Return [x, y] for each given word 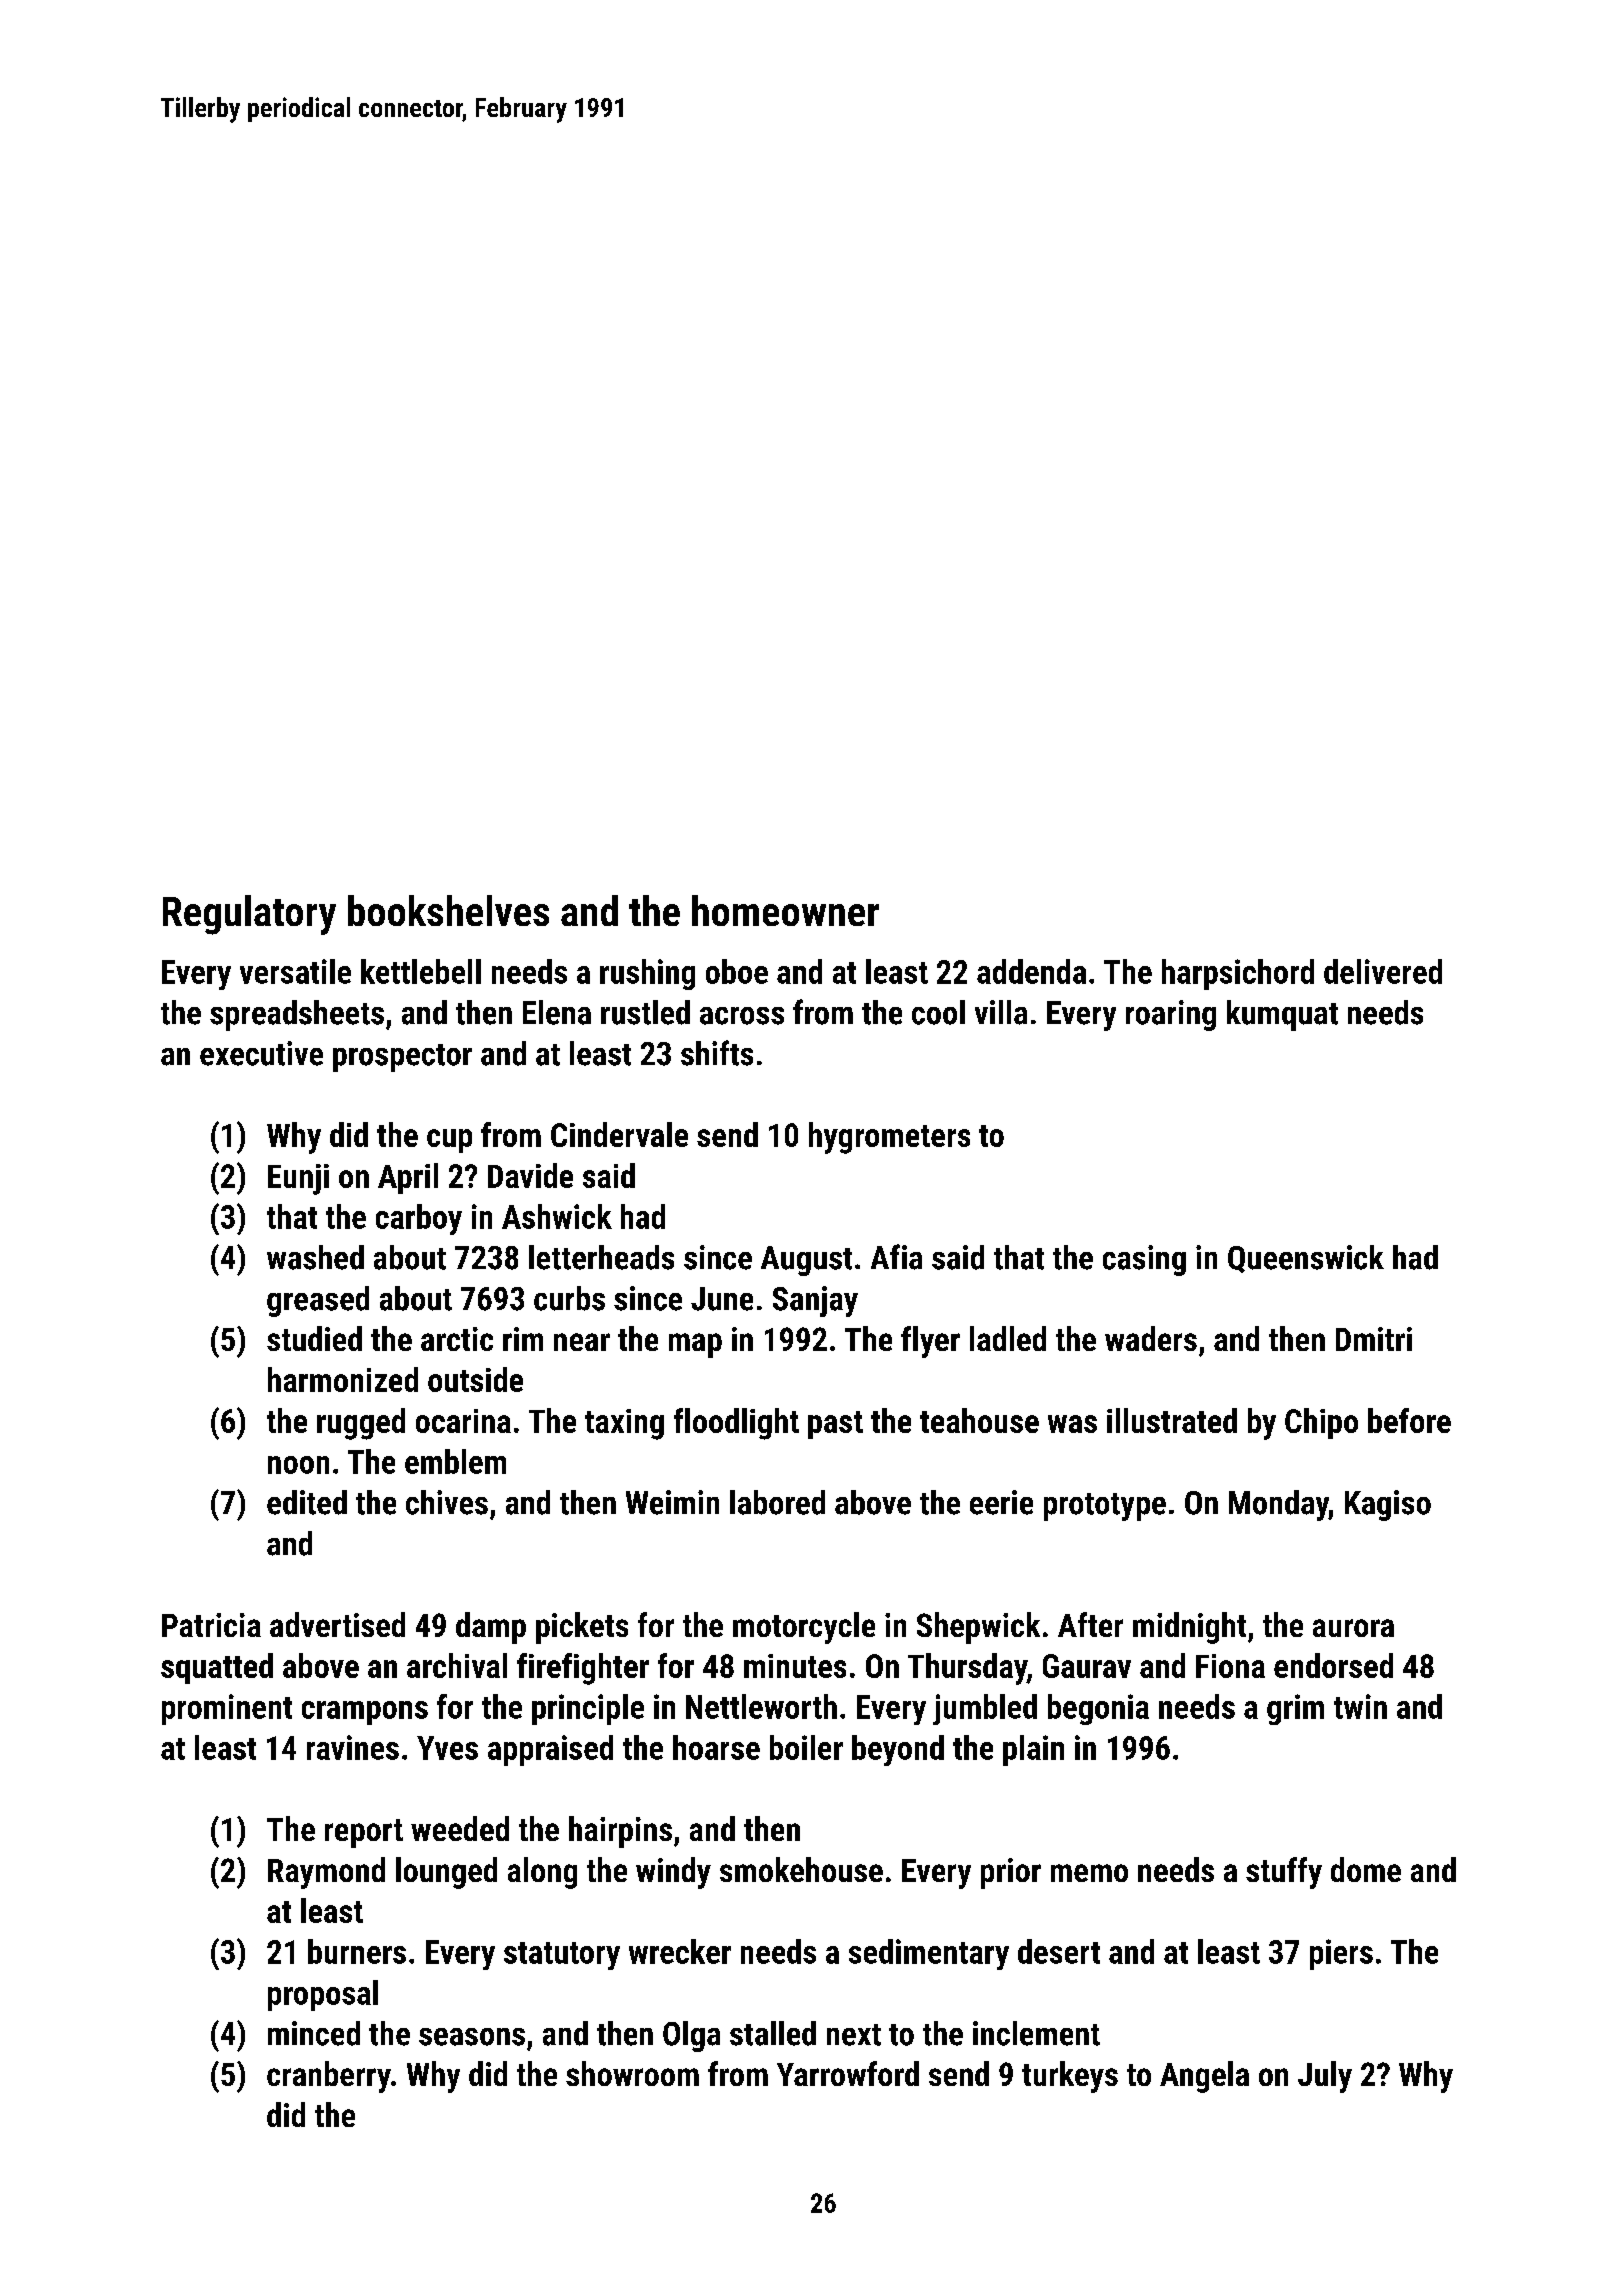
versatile [295, 971]
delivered [1383, 971]
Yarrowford [848, 2073]
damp [491, 1628]
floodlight [736, 1424]
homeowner [785, 910]
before [1409, 1420]
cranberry [329, 2077]
